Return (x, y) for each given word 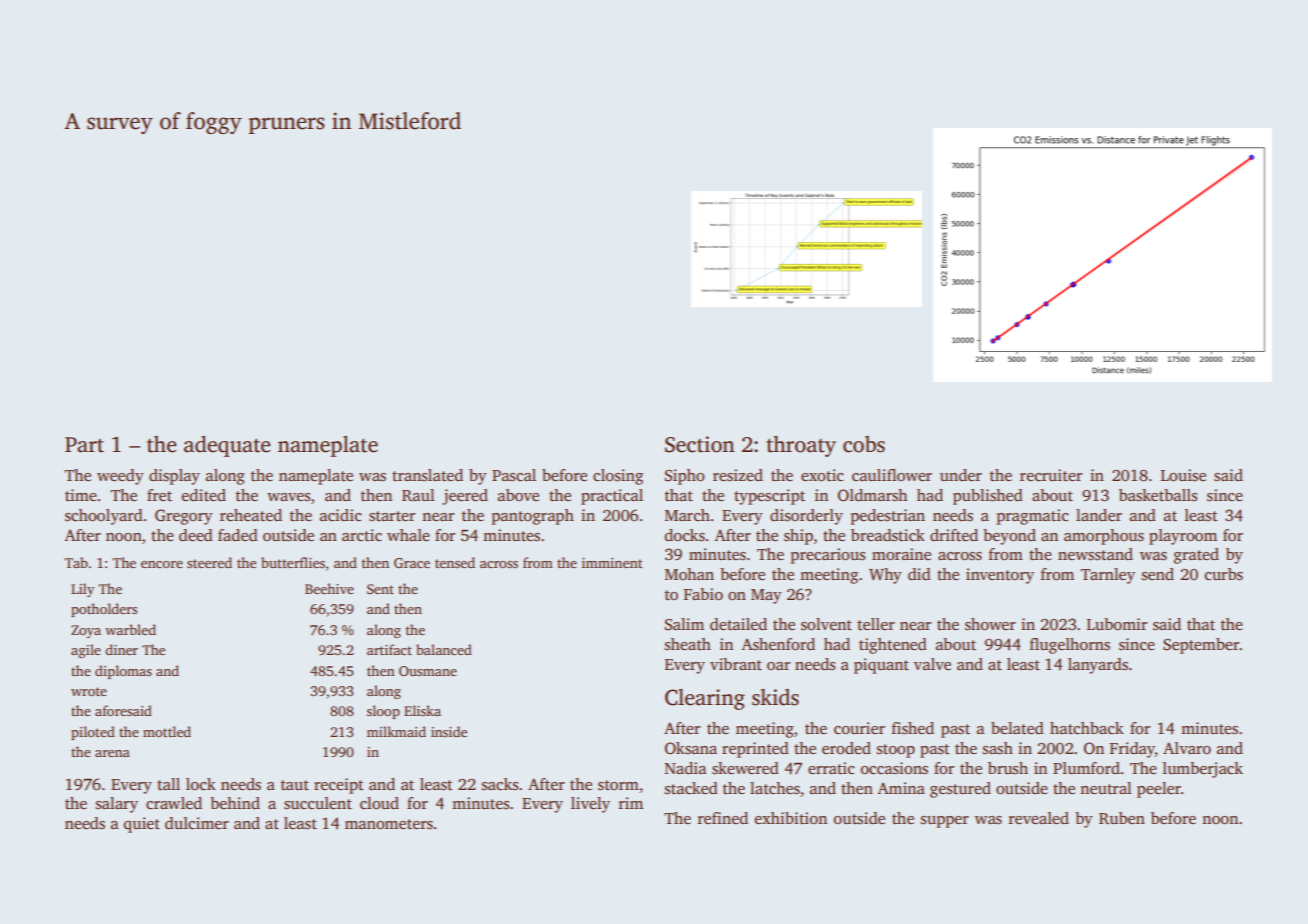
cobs (864, 444)
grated (1196, 556)
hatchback (1087, 728)
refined (722, 818)
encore (162, 564)
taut (295, 785)
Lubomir (1116, 624)
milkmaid (396, 731)
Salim (684, 624)
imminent (612, 563)
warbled (130, 629)
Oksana (691, 748)
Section (700, 444)
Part (84, 445)
